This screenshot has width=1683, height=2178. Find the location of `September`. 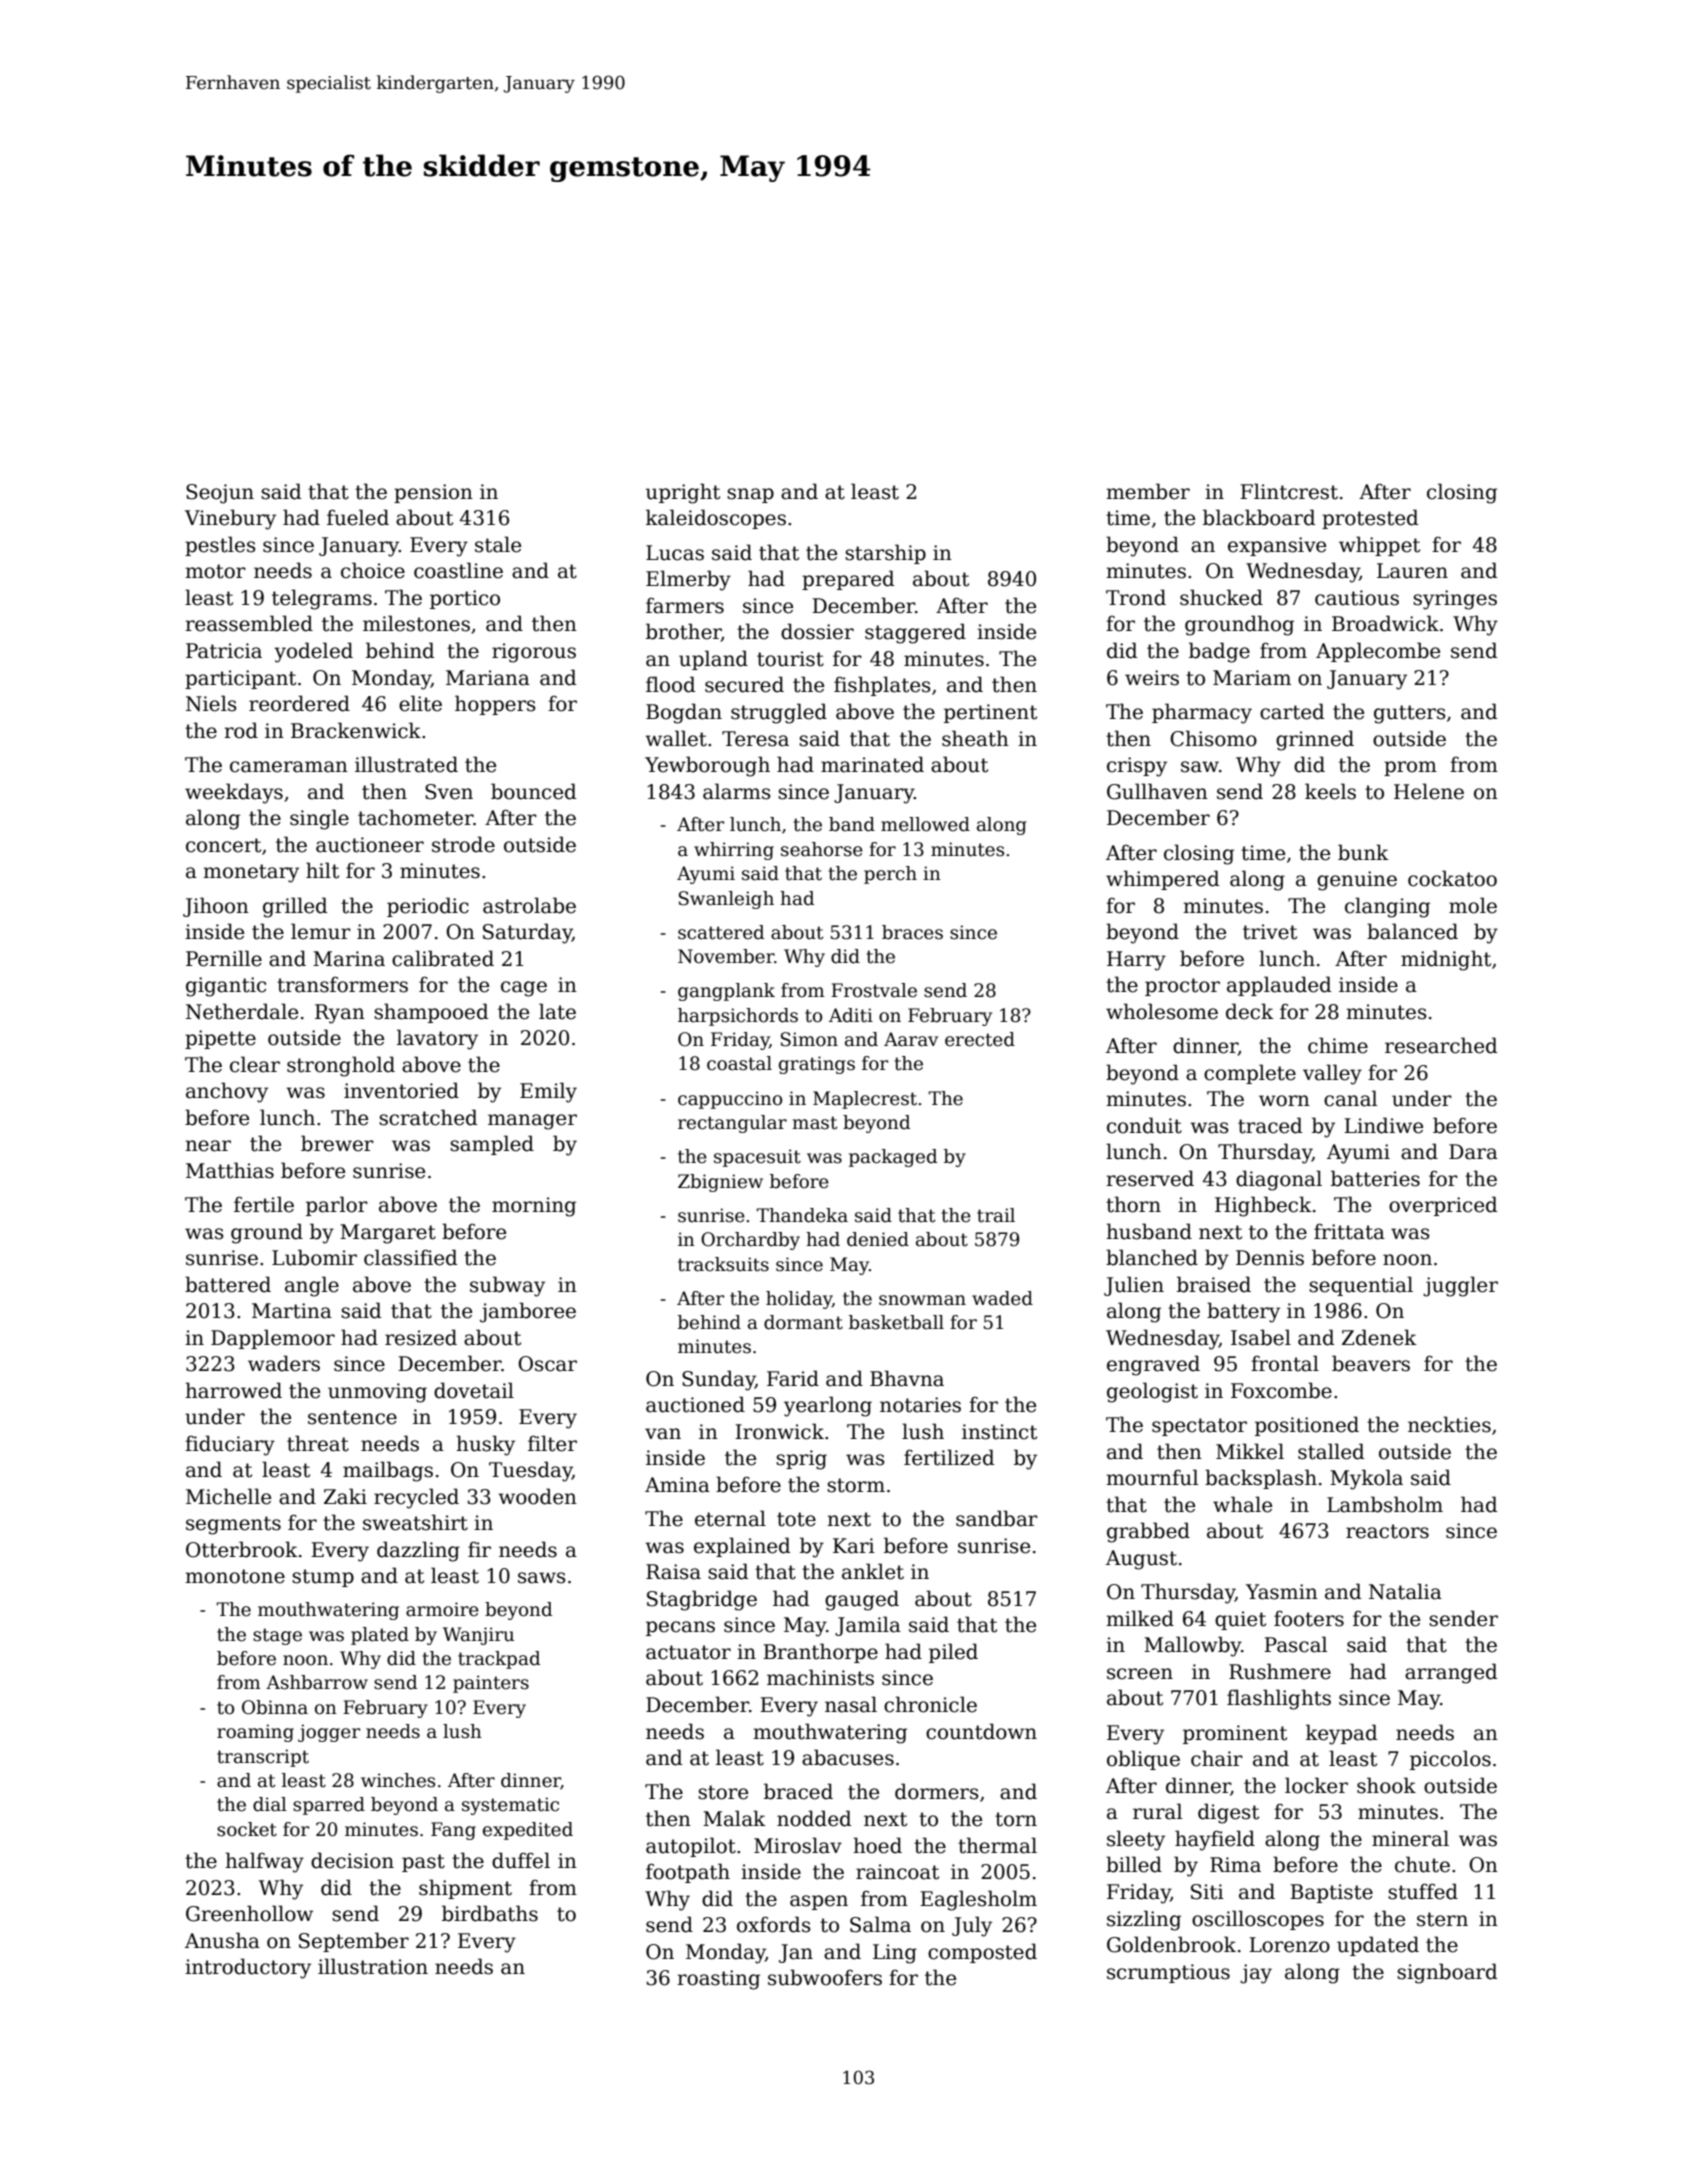

September is located at coordinates (354, 1942).
